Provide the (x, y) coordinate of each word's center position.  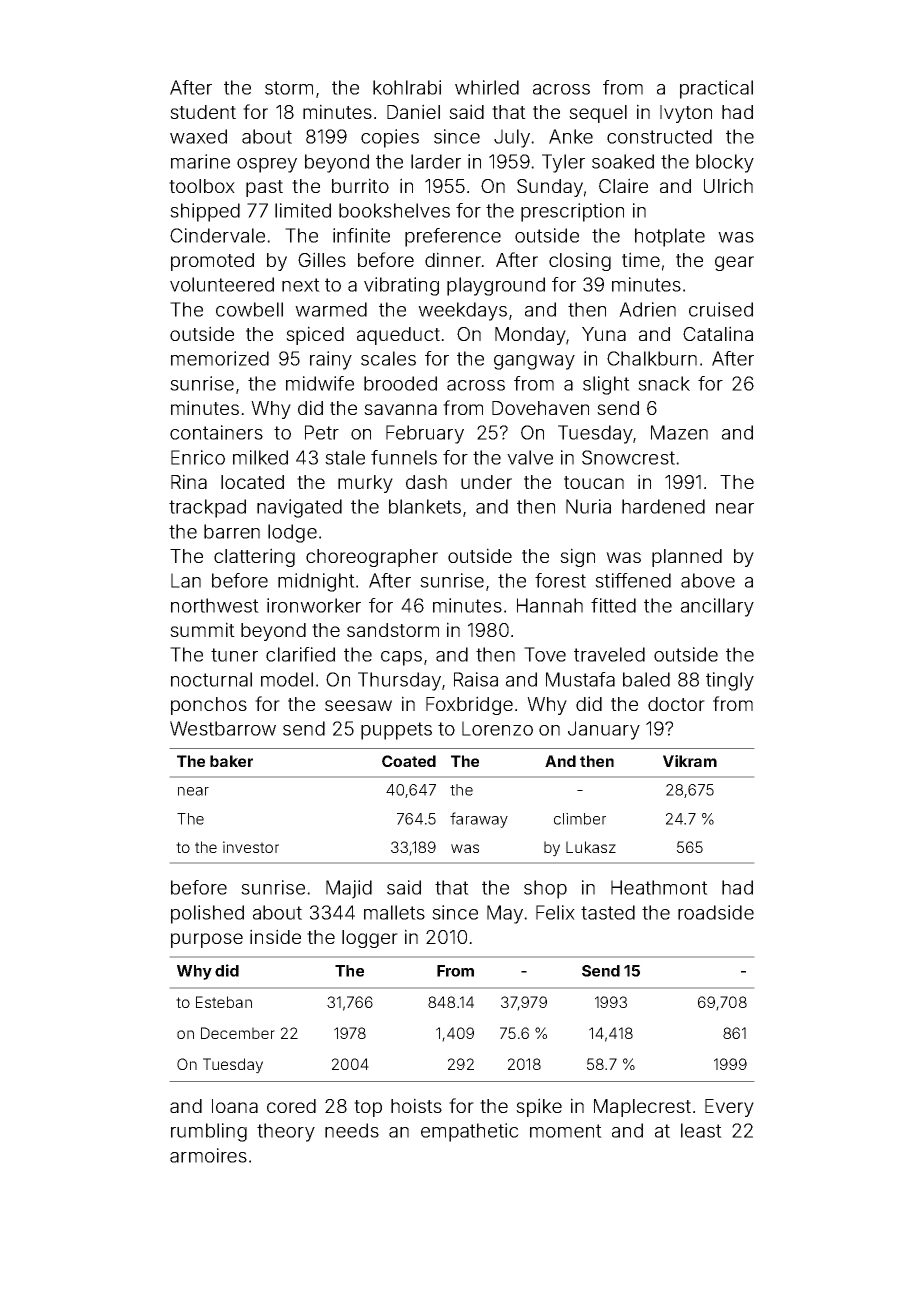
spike (539, 1107)
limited (303, 210)
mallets (394, 912)
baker (231, 761)
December (238, 1033)
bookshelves (394, 210)
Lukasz (591, 847)
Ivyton (686, 114)
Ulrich (728, 185)
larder (436, 161)
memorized (220, 358)
